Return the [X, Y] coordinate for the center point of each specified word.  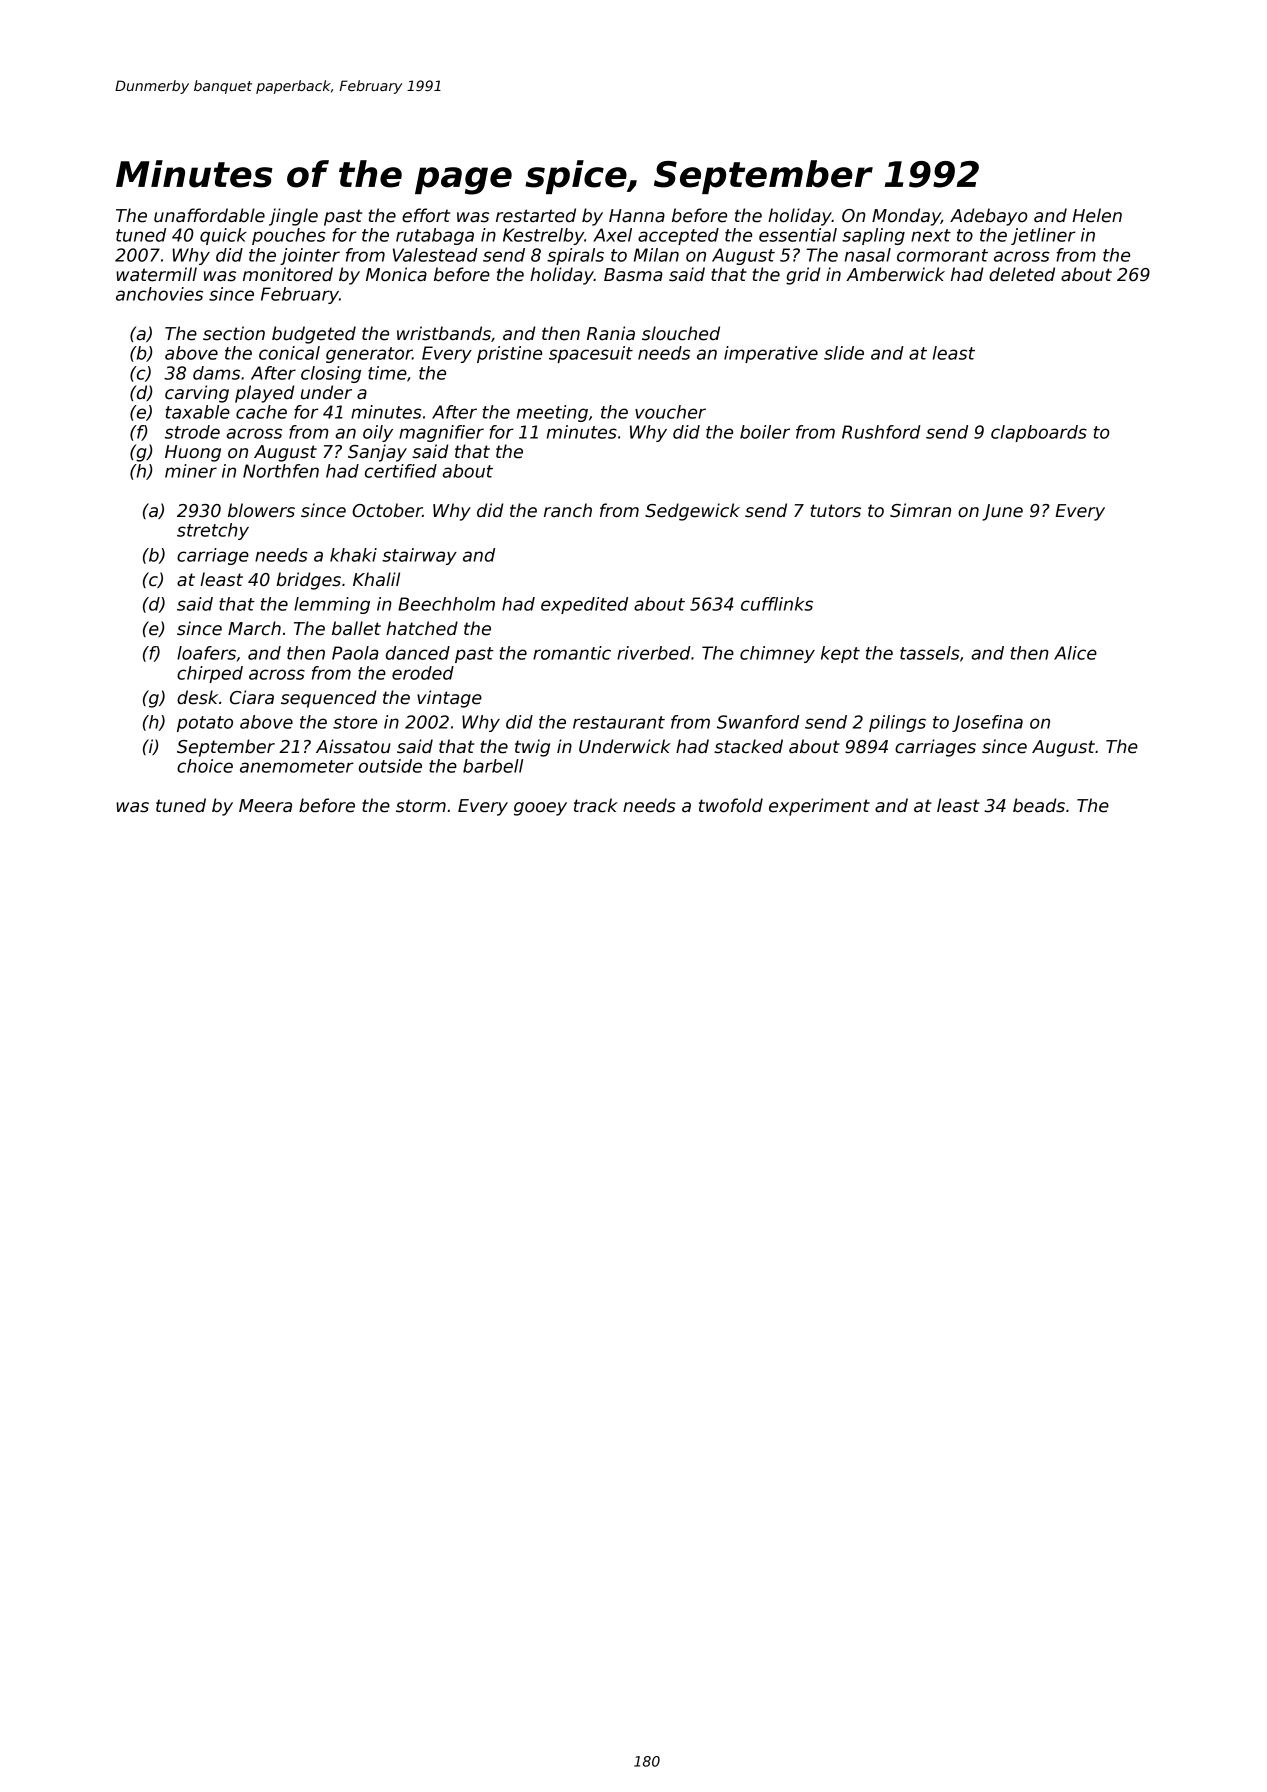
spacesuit [591, 354]
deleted [1022, 274]
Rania [611, 333]
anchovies [159, 294]
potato [205, 724]
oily [378, 433]
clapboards [1039, 433]
